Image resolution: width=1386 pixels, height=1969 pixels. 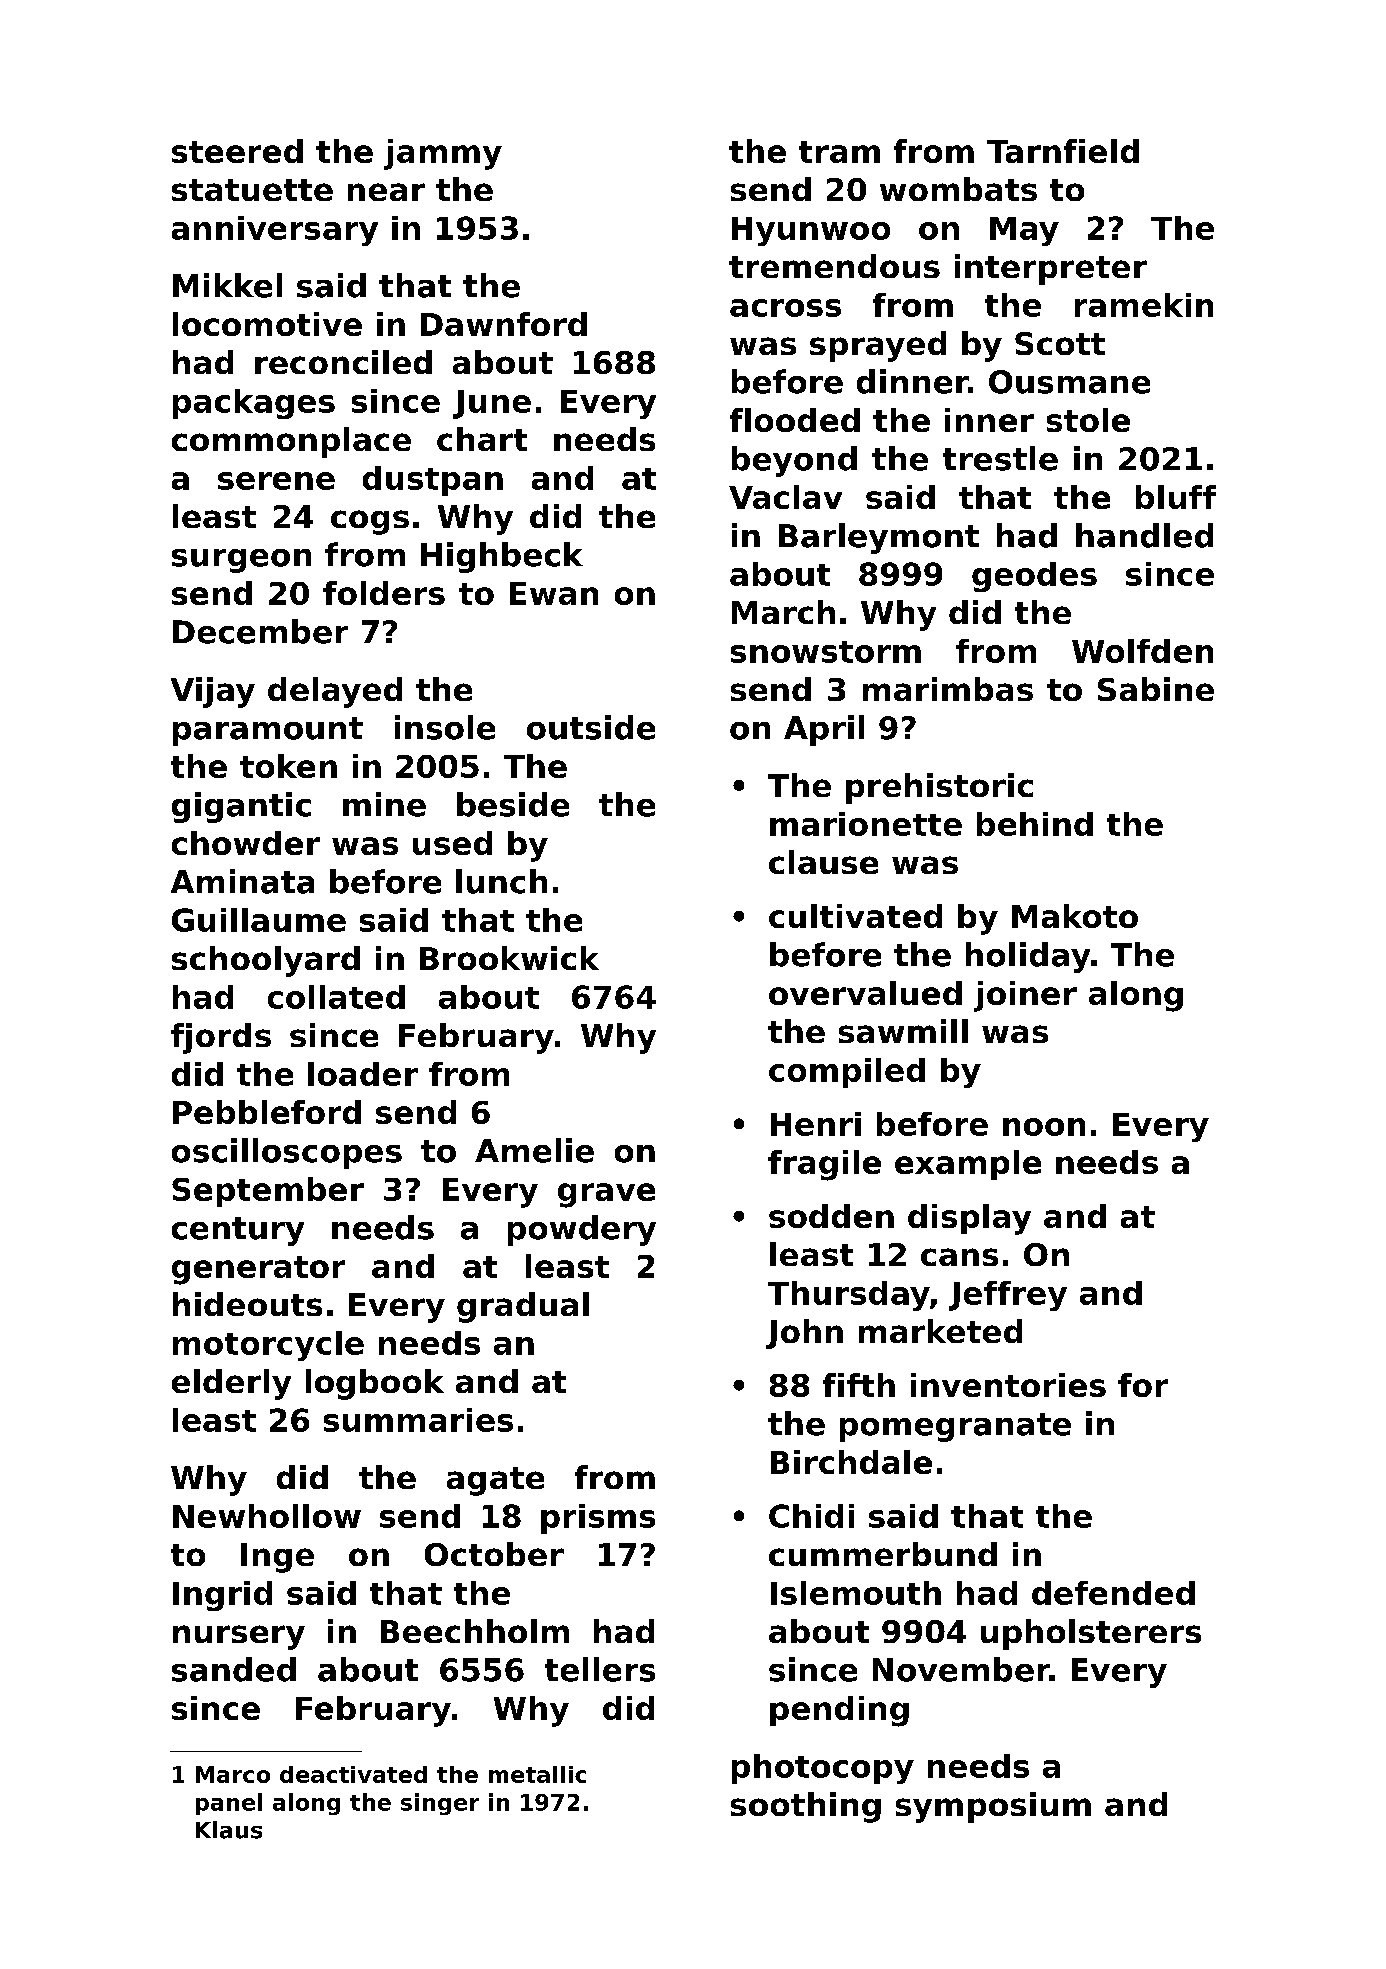 I want to click on soothing, so click(x=806, y=1807).
